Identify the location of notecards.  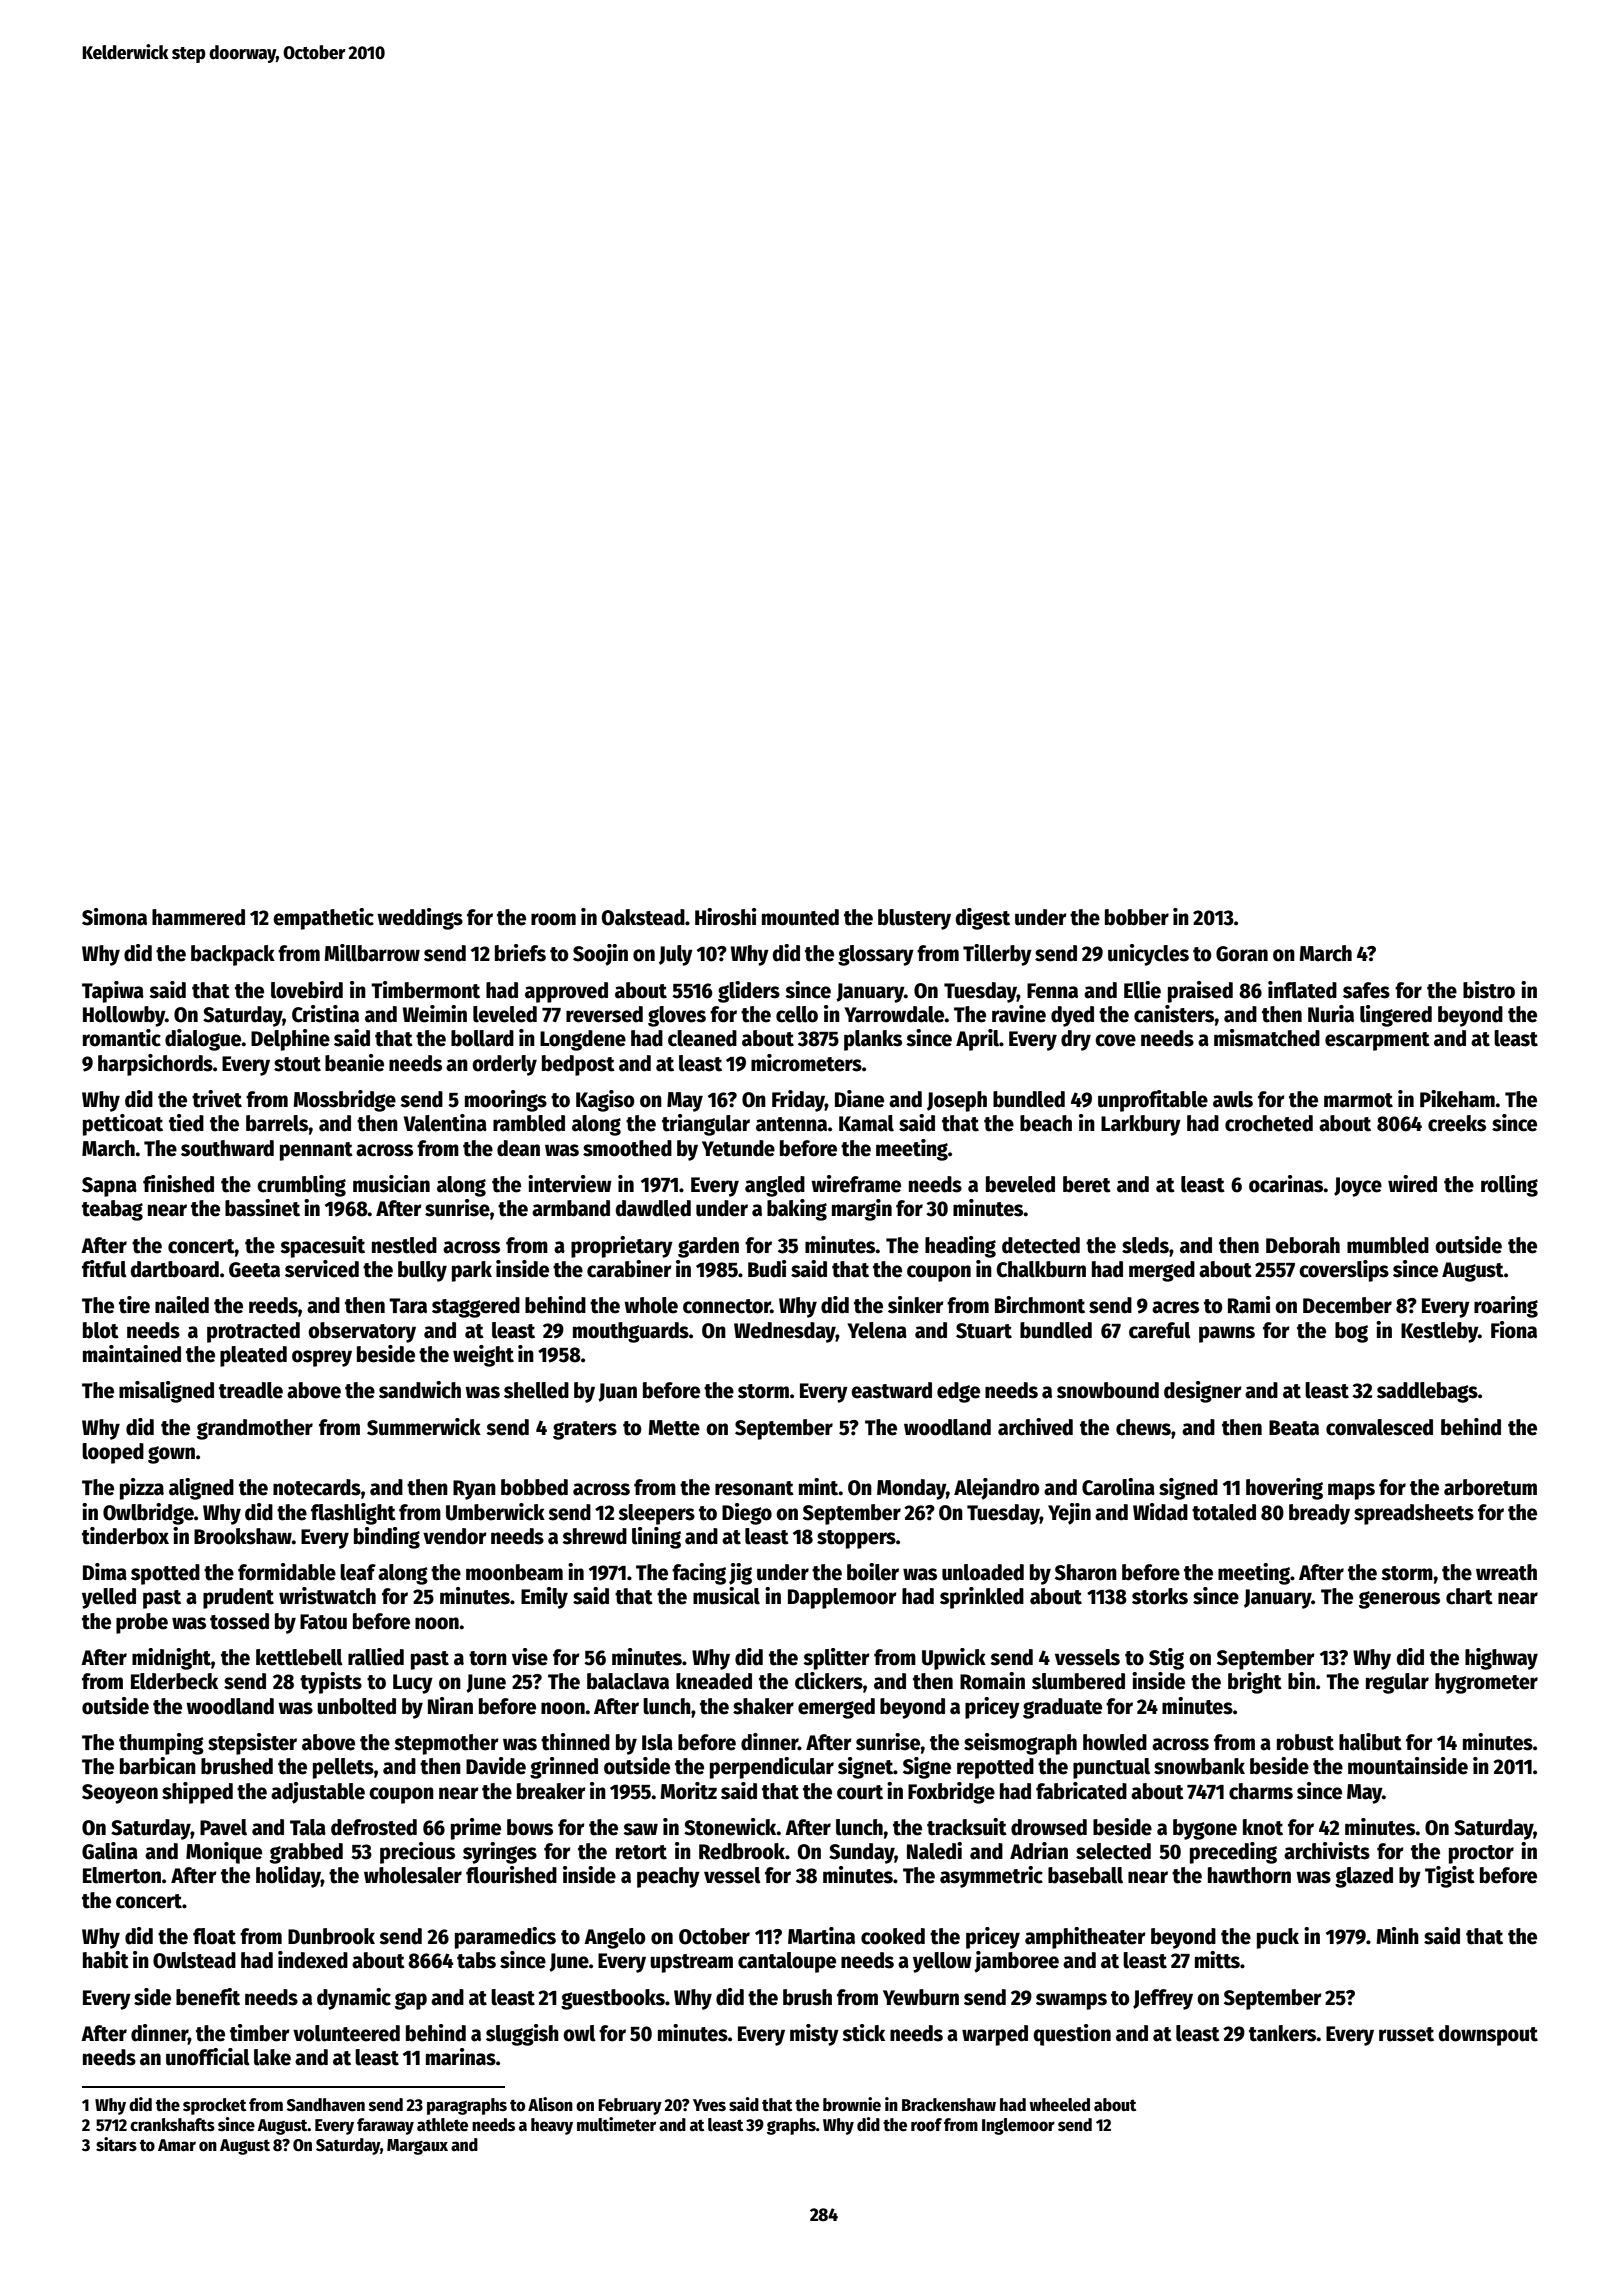
(317, 1487).
